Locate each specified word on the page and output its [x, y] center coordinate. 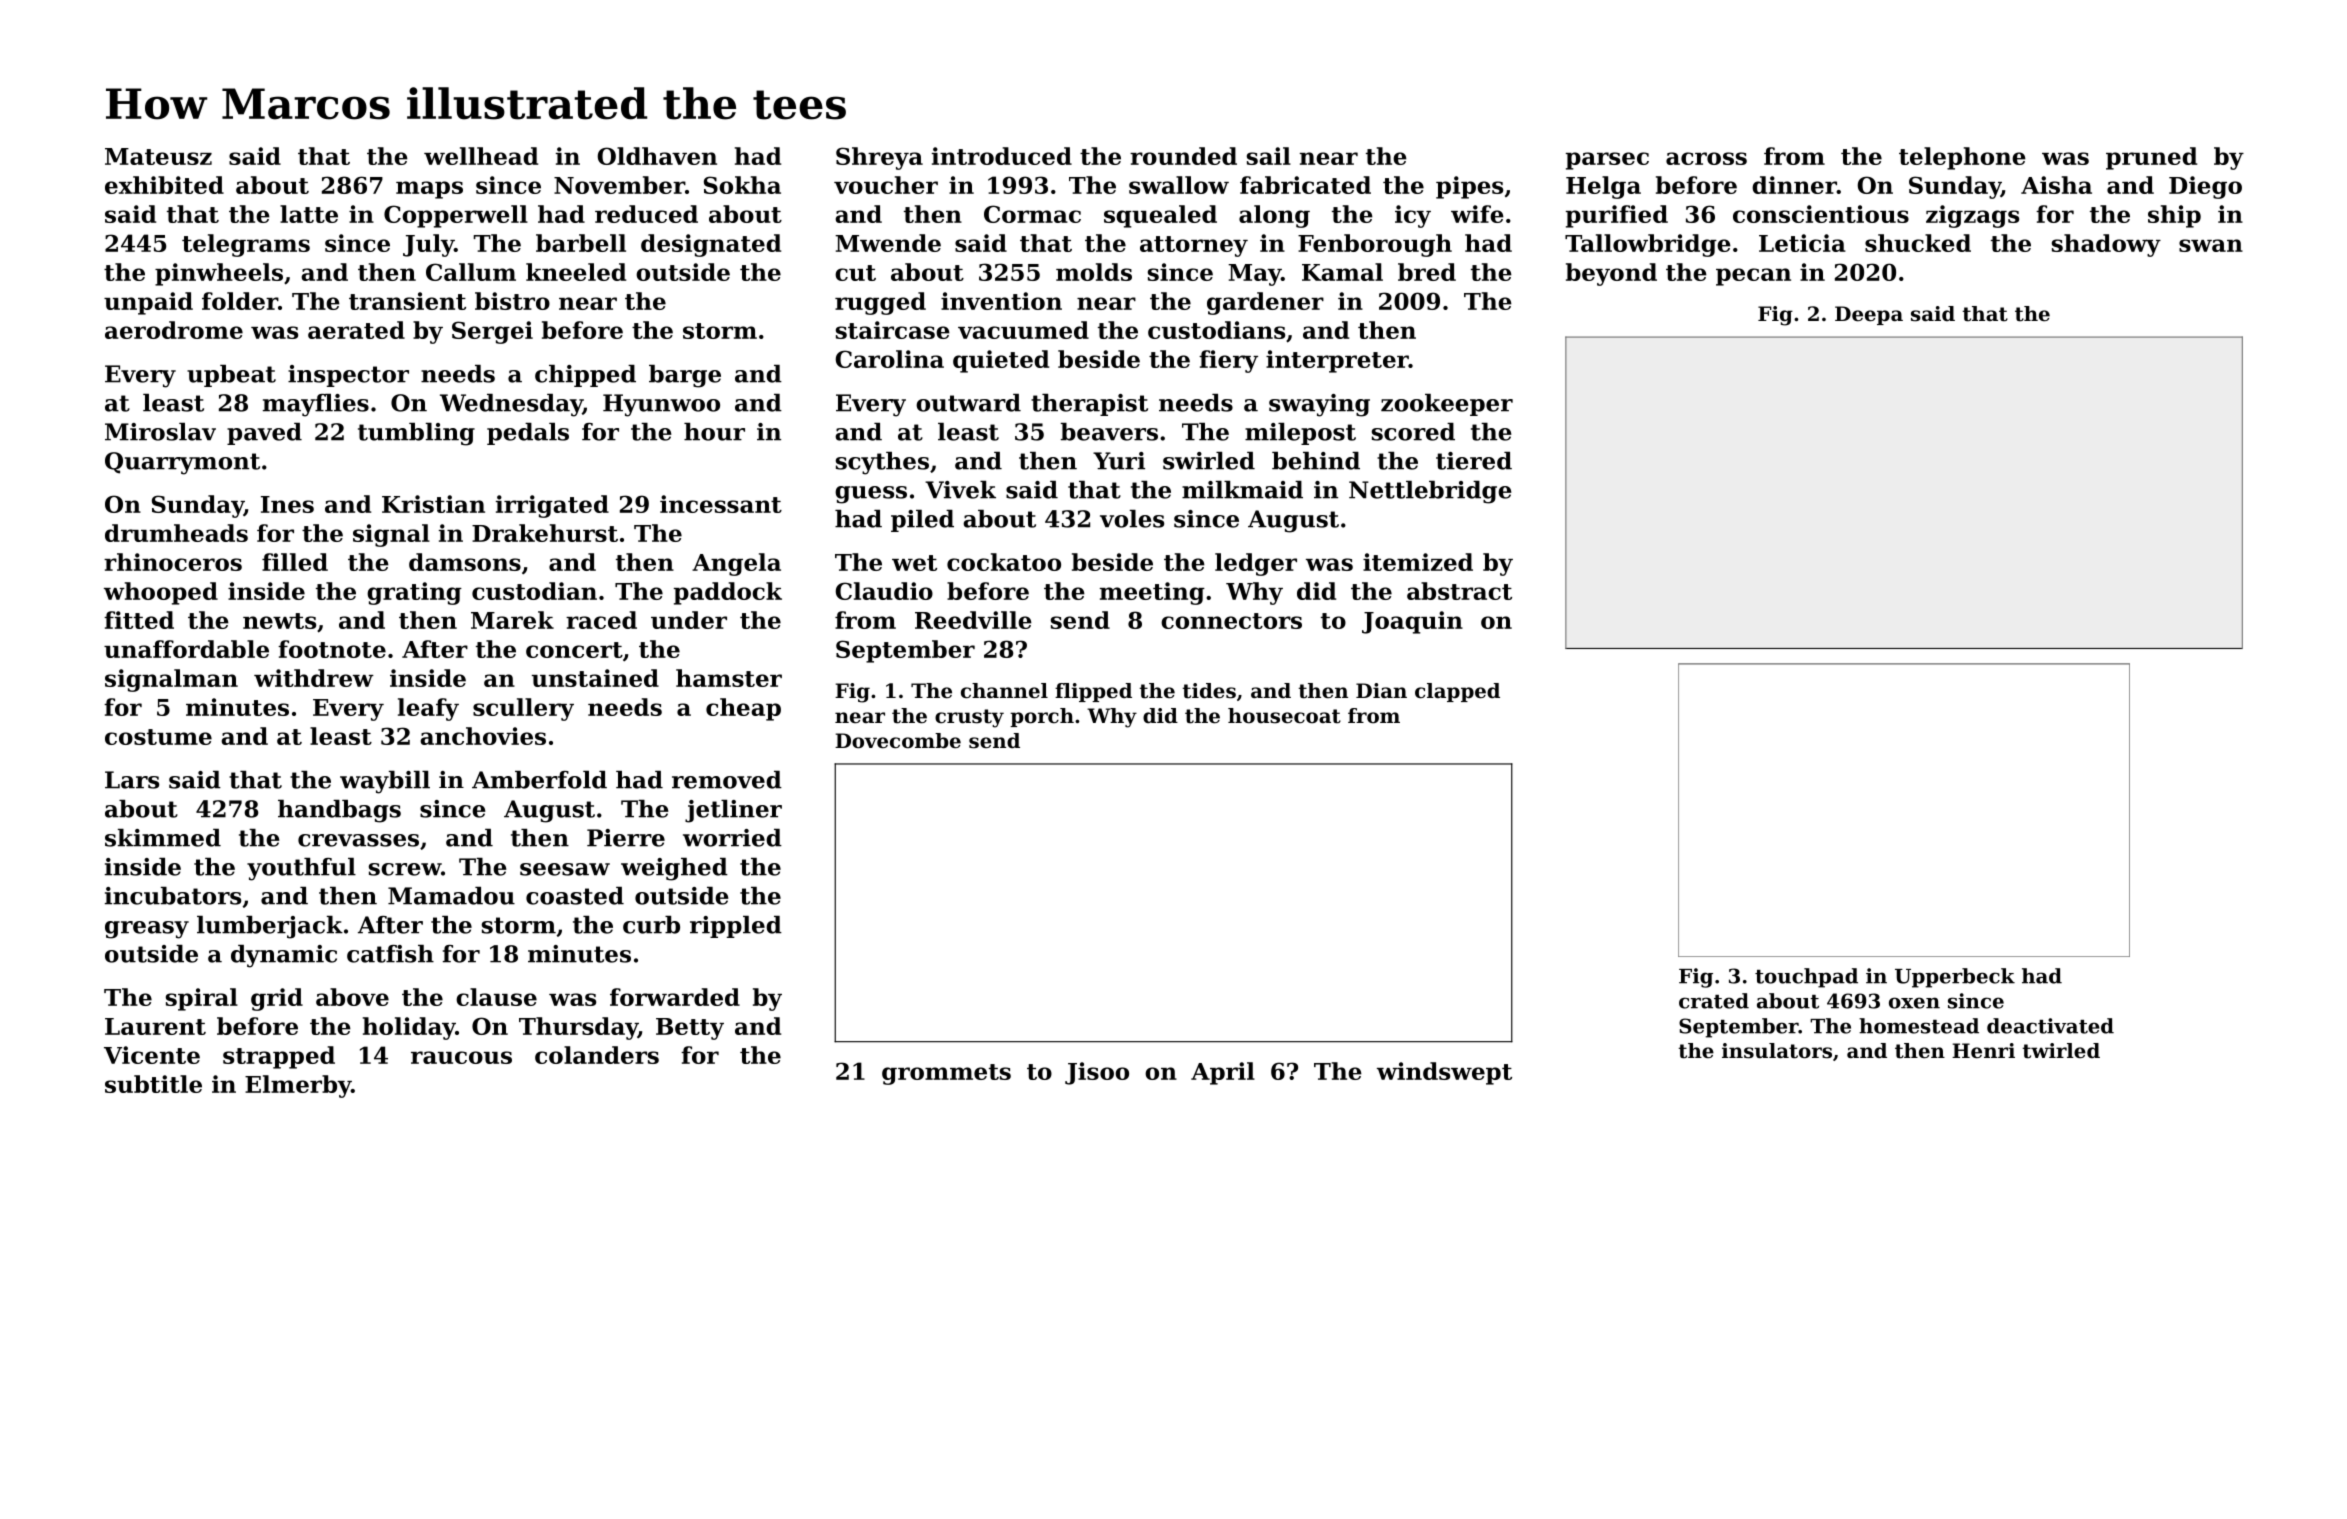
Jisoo [1097, 1073]
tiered [1474, 461]
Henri [1983, 1051]
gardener [1265, 303]
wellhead [481, 156]
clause [496, 997]
